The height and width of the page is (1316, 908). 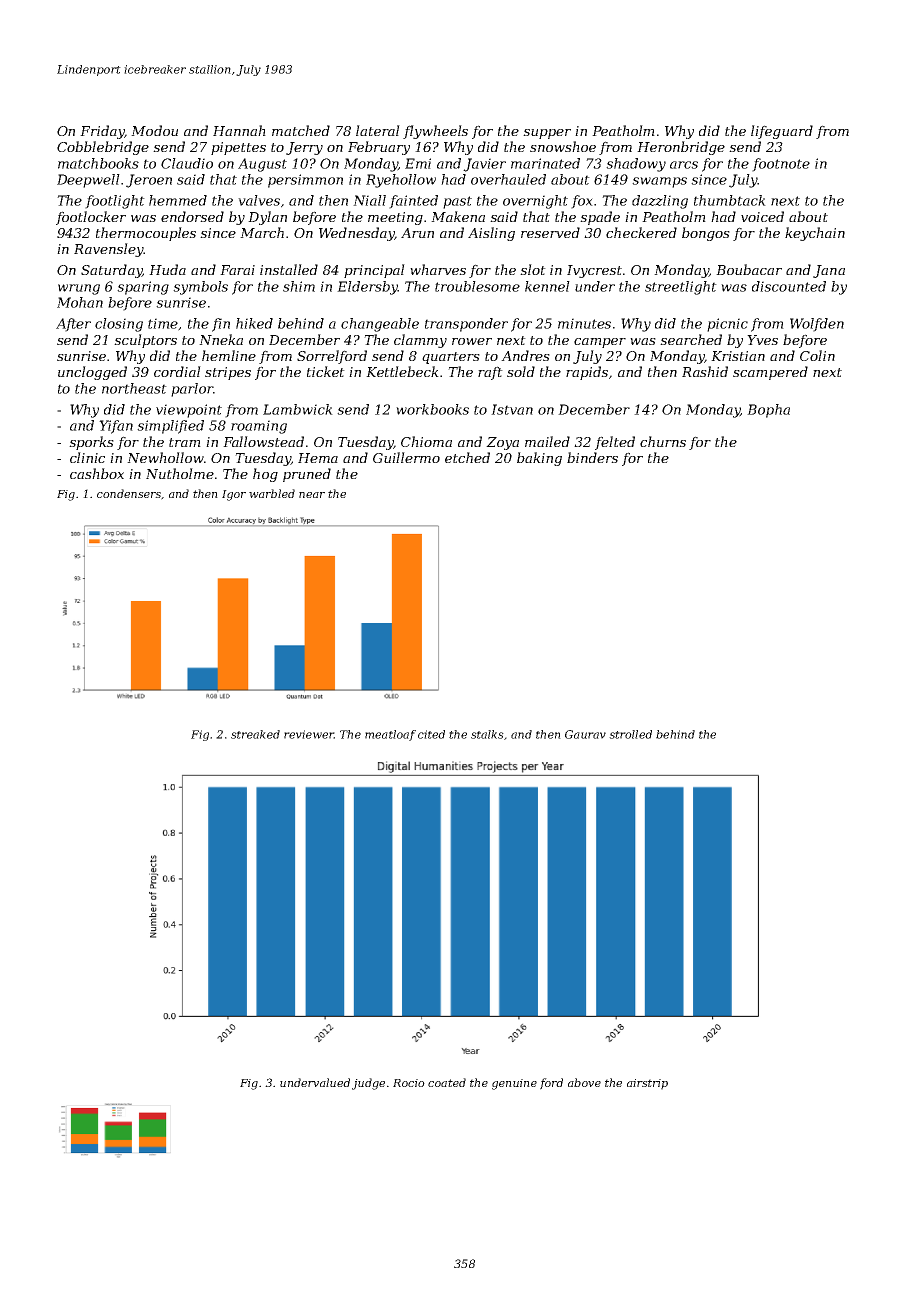 I want to click on strolled, so click(x=630, y=734).
